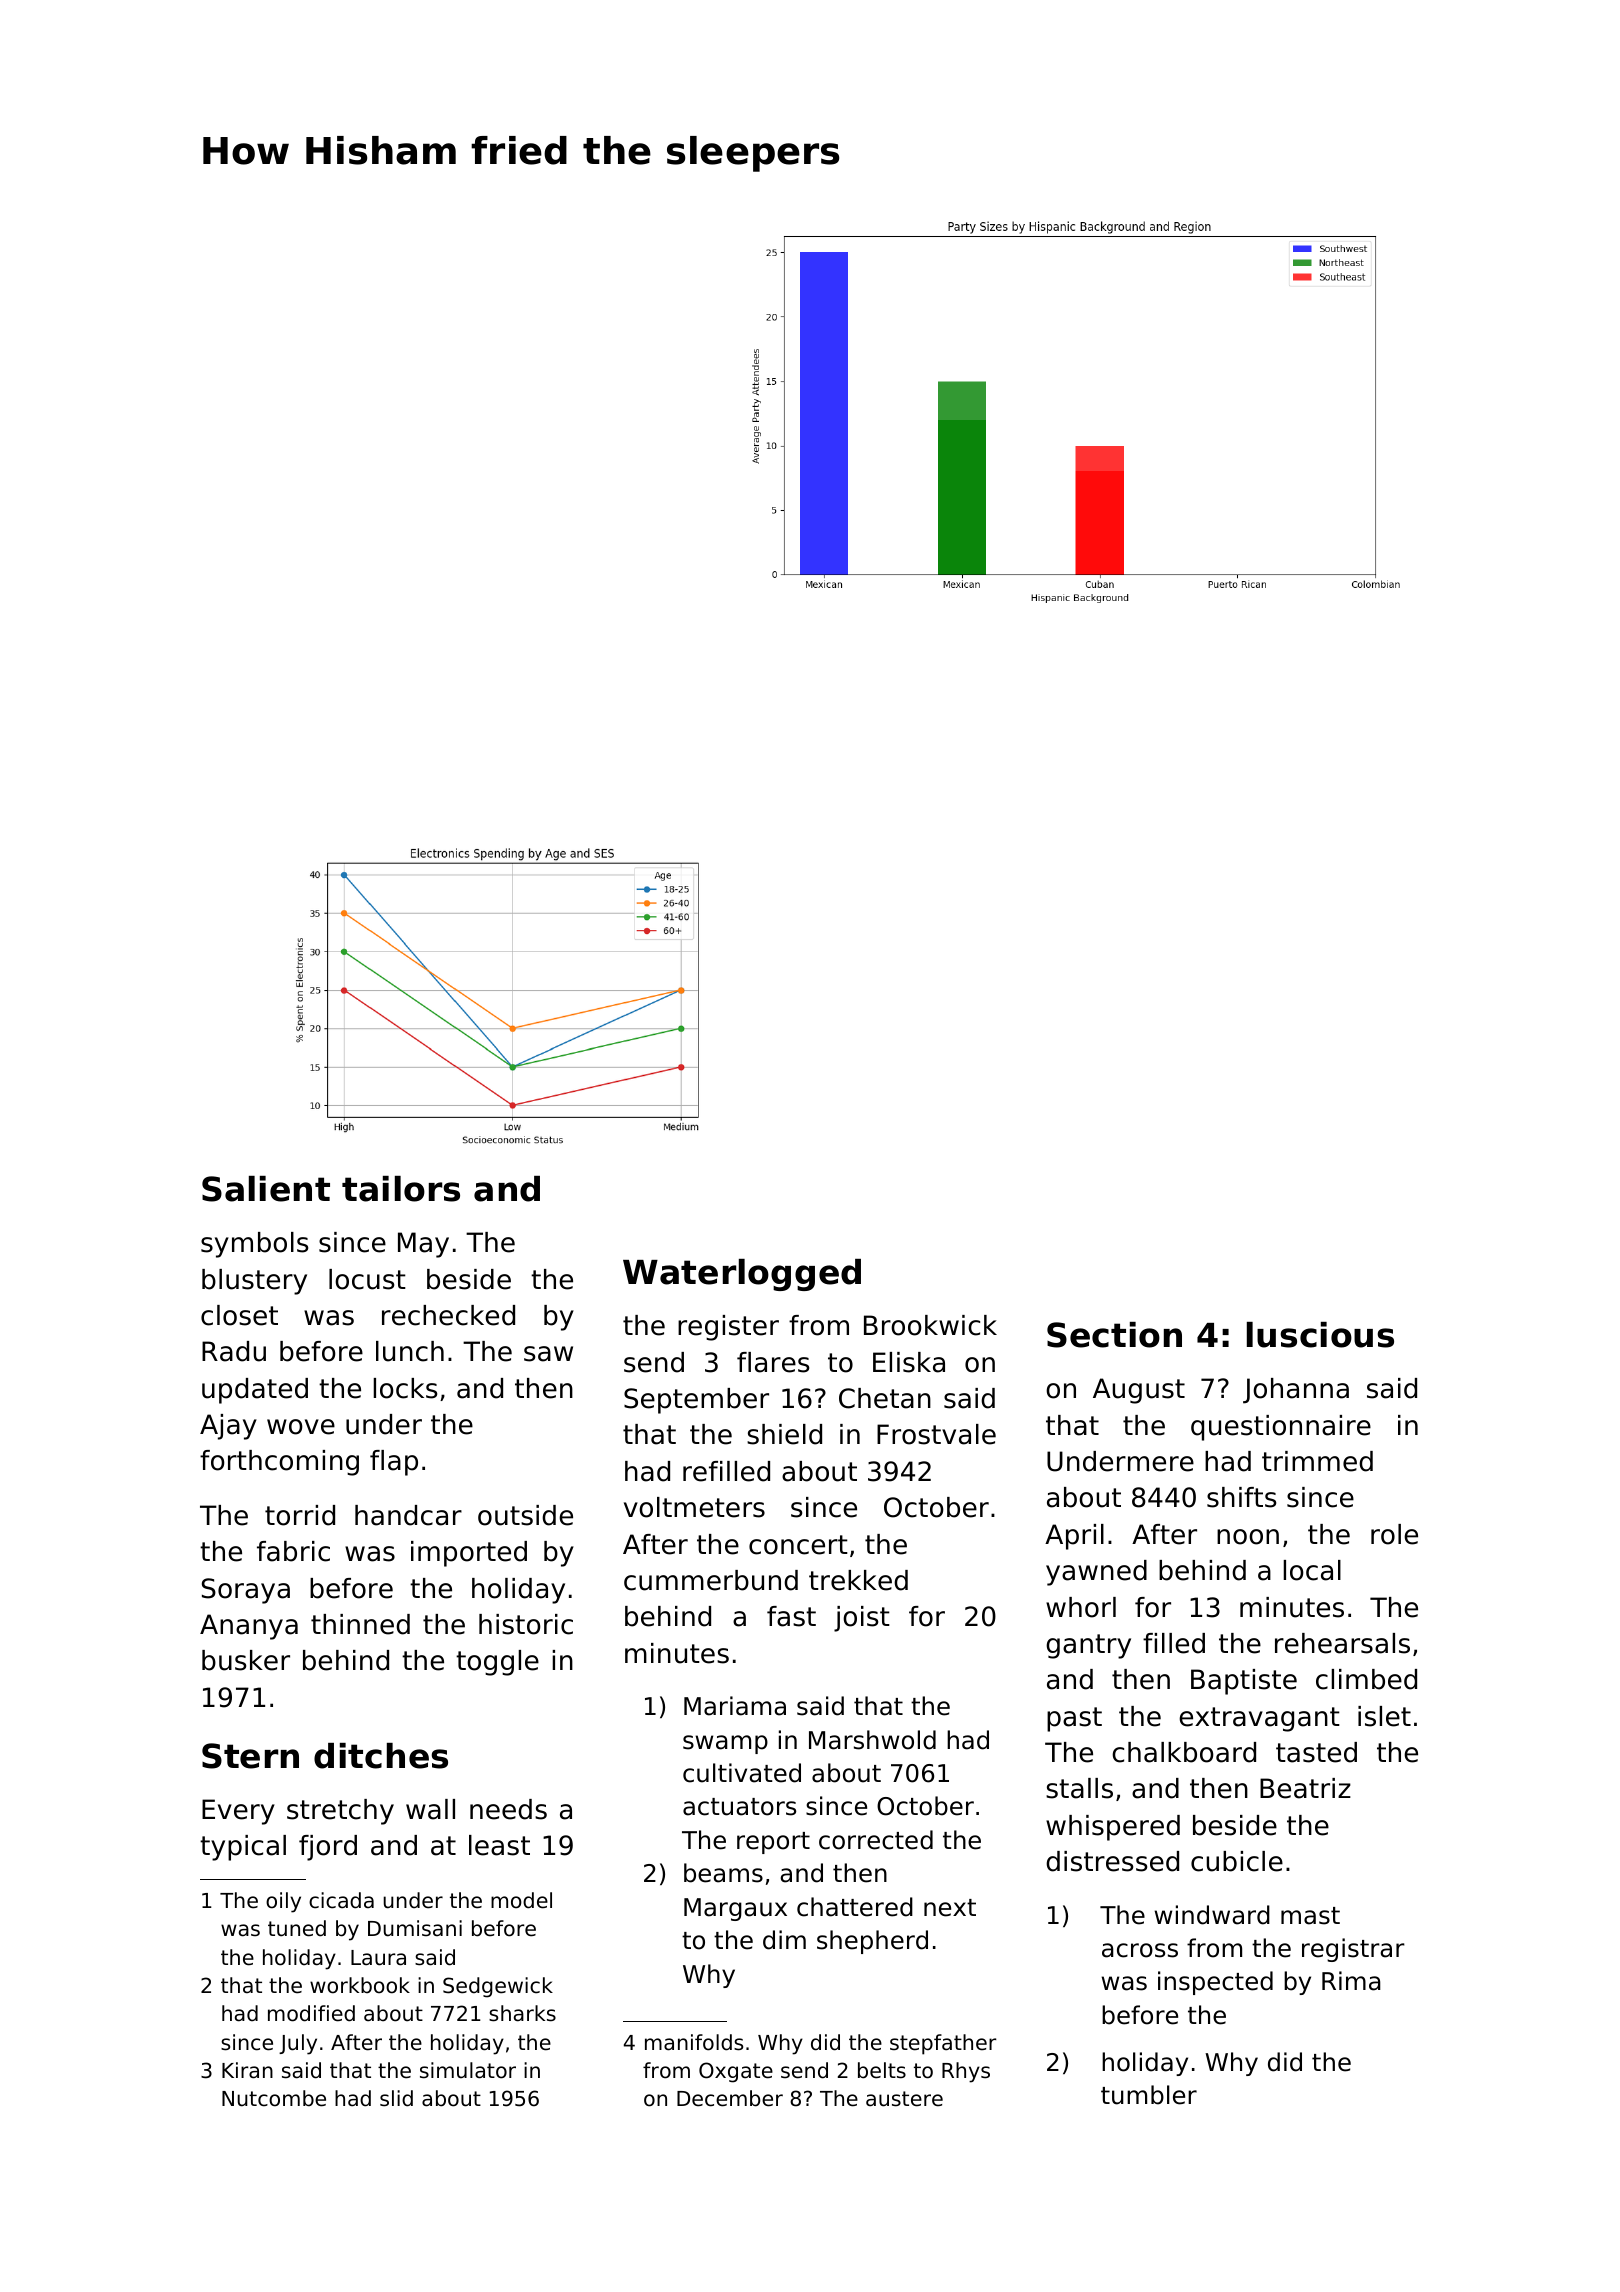 The height and width of the screenshot is (2292, 1620). Describe the element at coordinates (405, 1388) in the screenshot. I see `locks` at that location.
